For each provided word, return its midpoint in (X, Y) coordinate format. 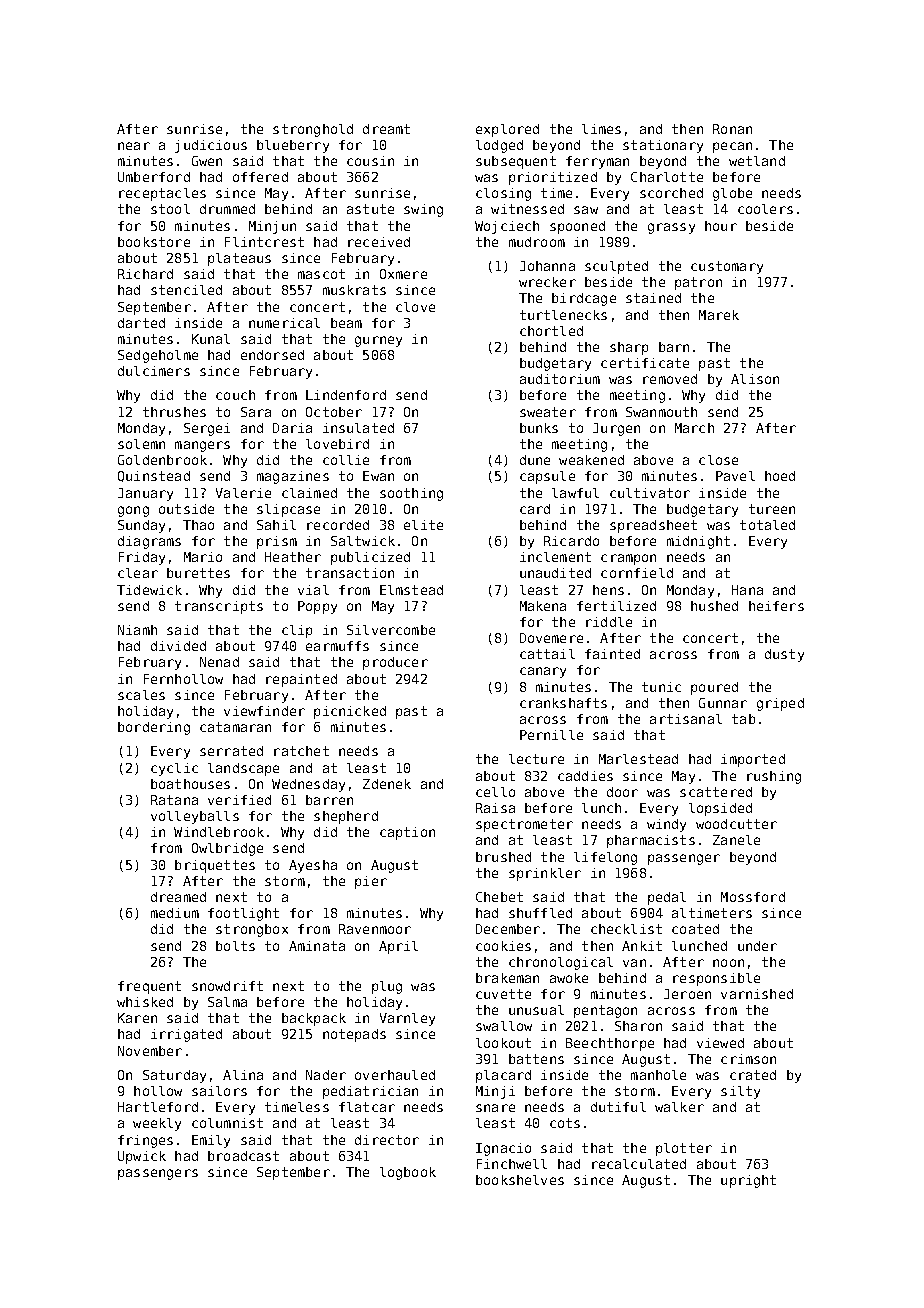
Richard (145, 274)
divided (178, 646)
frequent (149, 987)
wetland (757, 161)
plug (387, 987)
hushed (714, 606)
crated (753, 1075)
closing (503, 194)
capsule (547, 477)
